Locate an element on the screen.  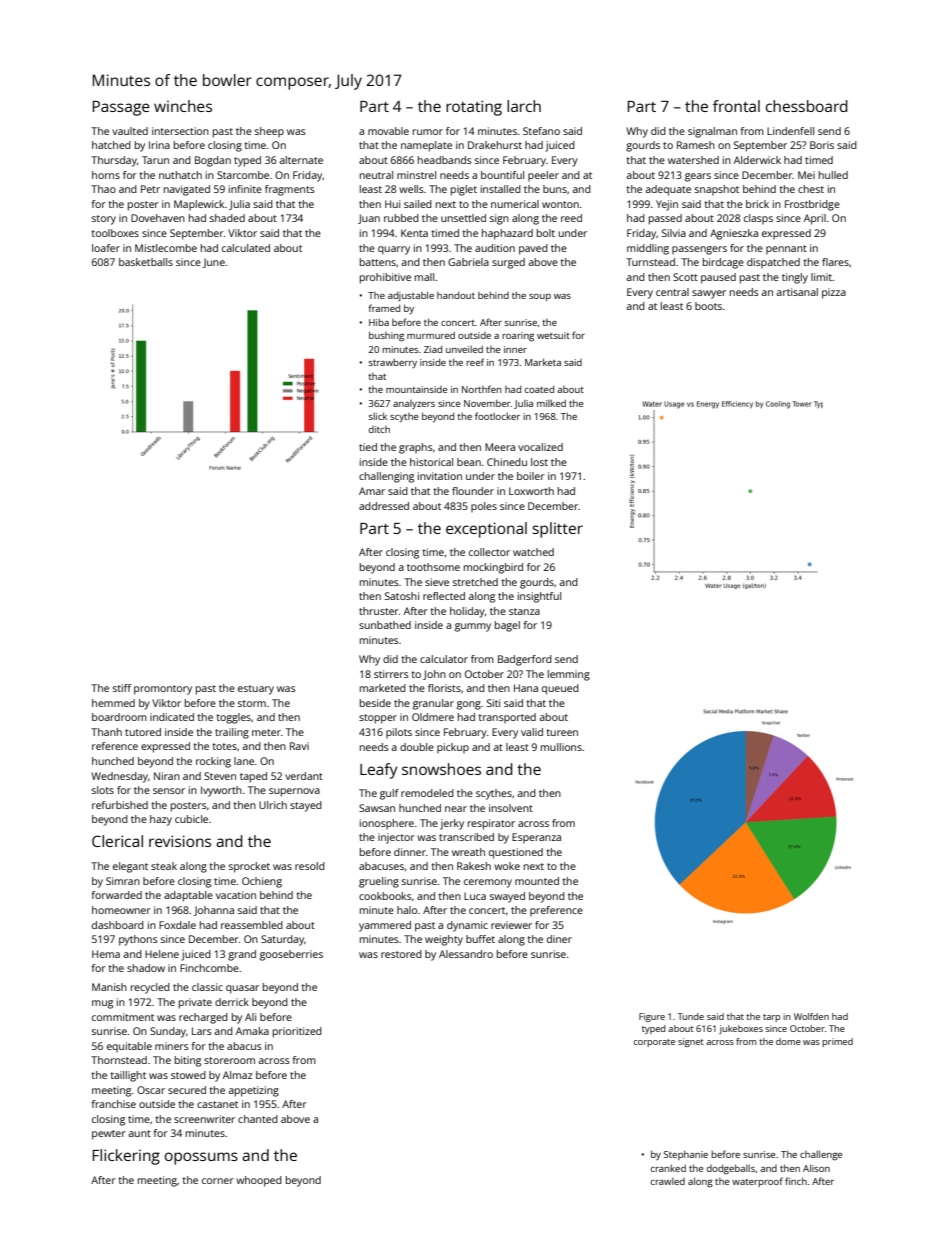
basketballs is located at coordinates (146, 262).
